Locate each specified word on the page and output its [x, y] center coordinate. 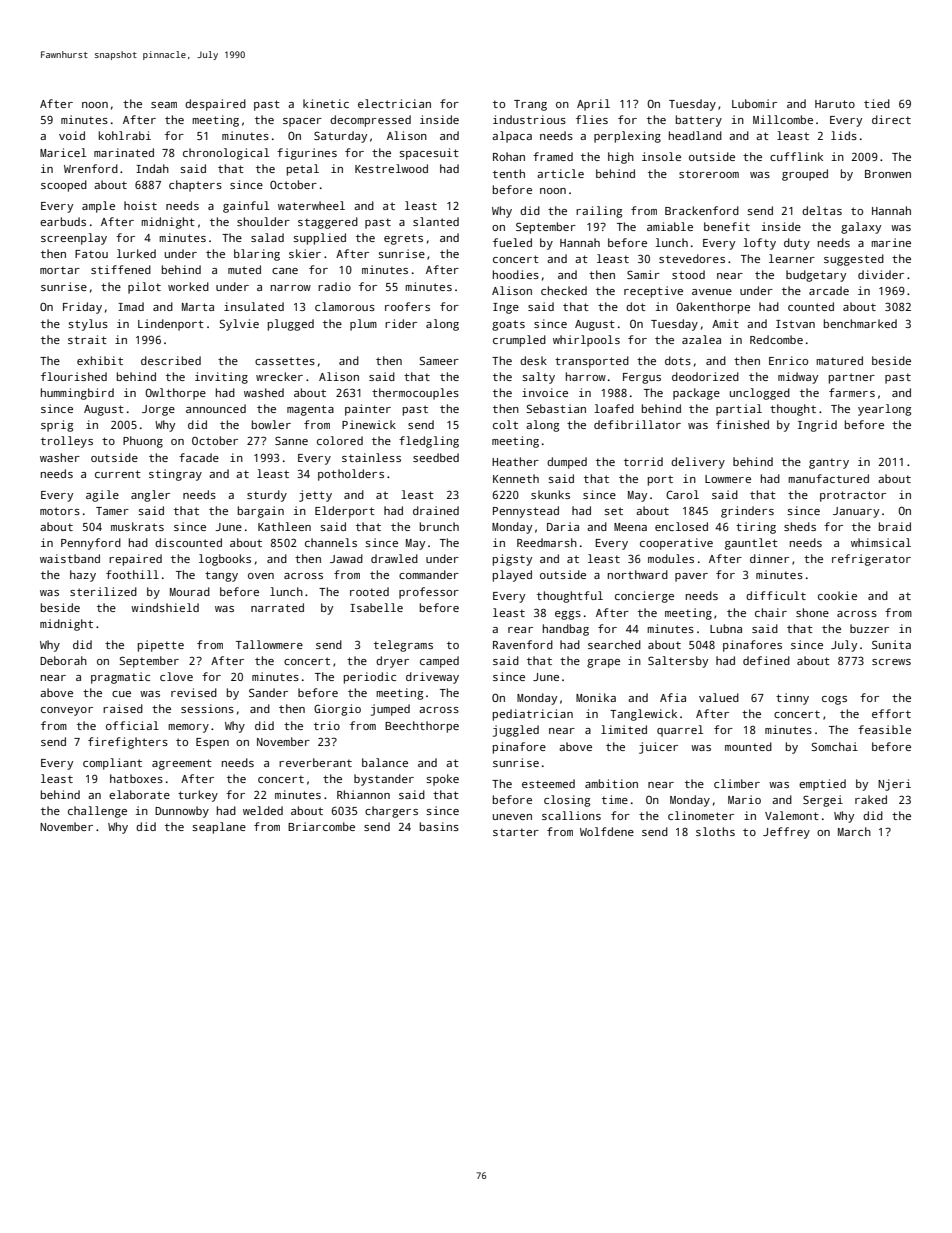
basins [439, 826]
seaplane [219, 828]
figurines [307, 154]
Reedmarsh [547, 542]
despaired [215, 105]
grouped [805, 175]
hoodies [516, 274]
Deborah [63, 660]
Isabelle [376, 607]
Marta [198, 307]
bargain [261, 512]
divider [881, 274]
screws [891, 662]
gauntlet [751, 544]
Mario [744, 799]
